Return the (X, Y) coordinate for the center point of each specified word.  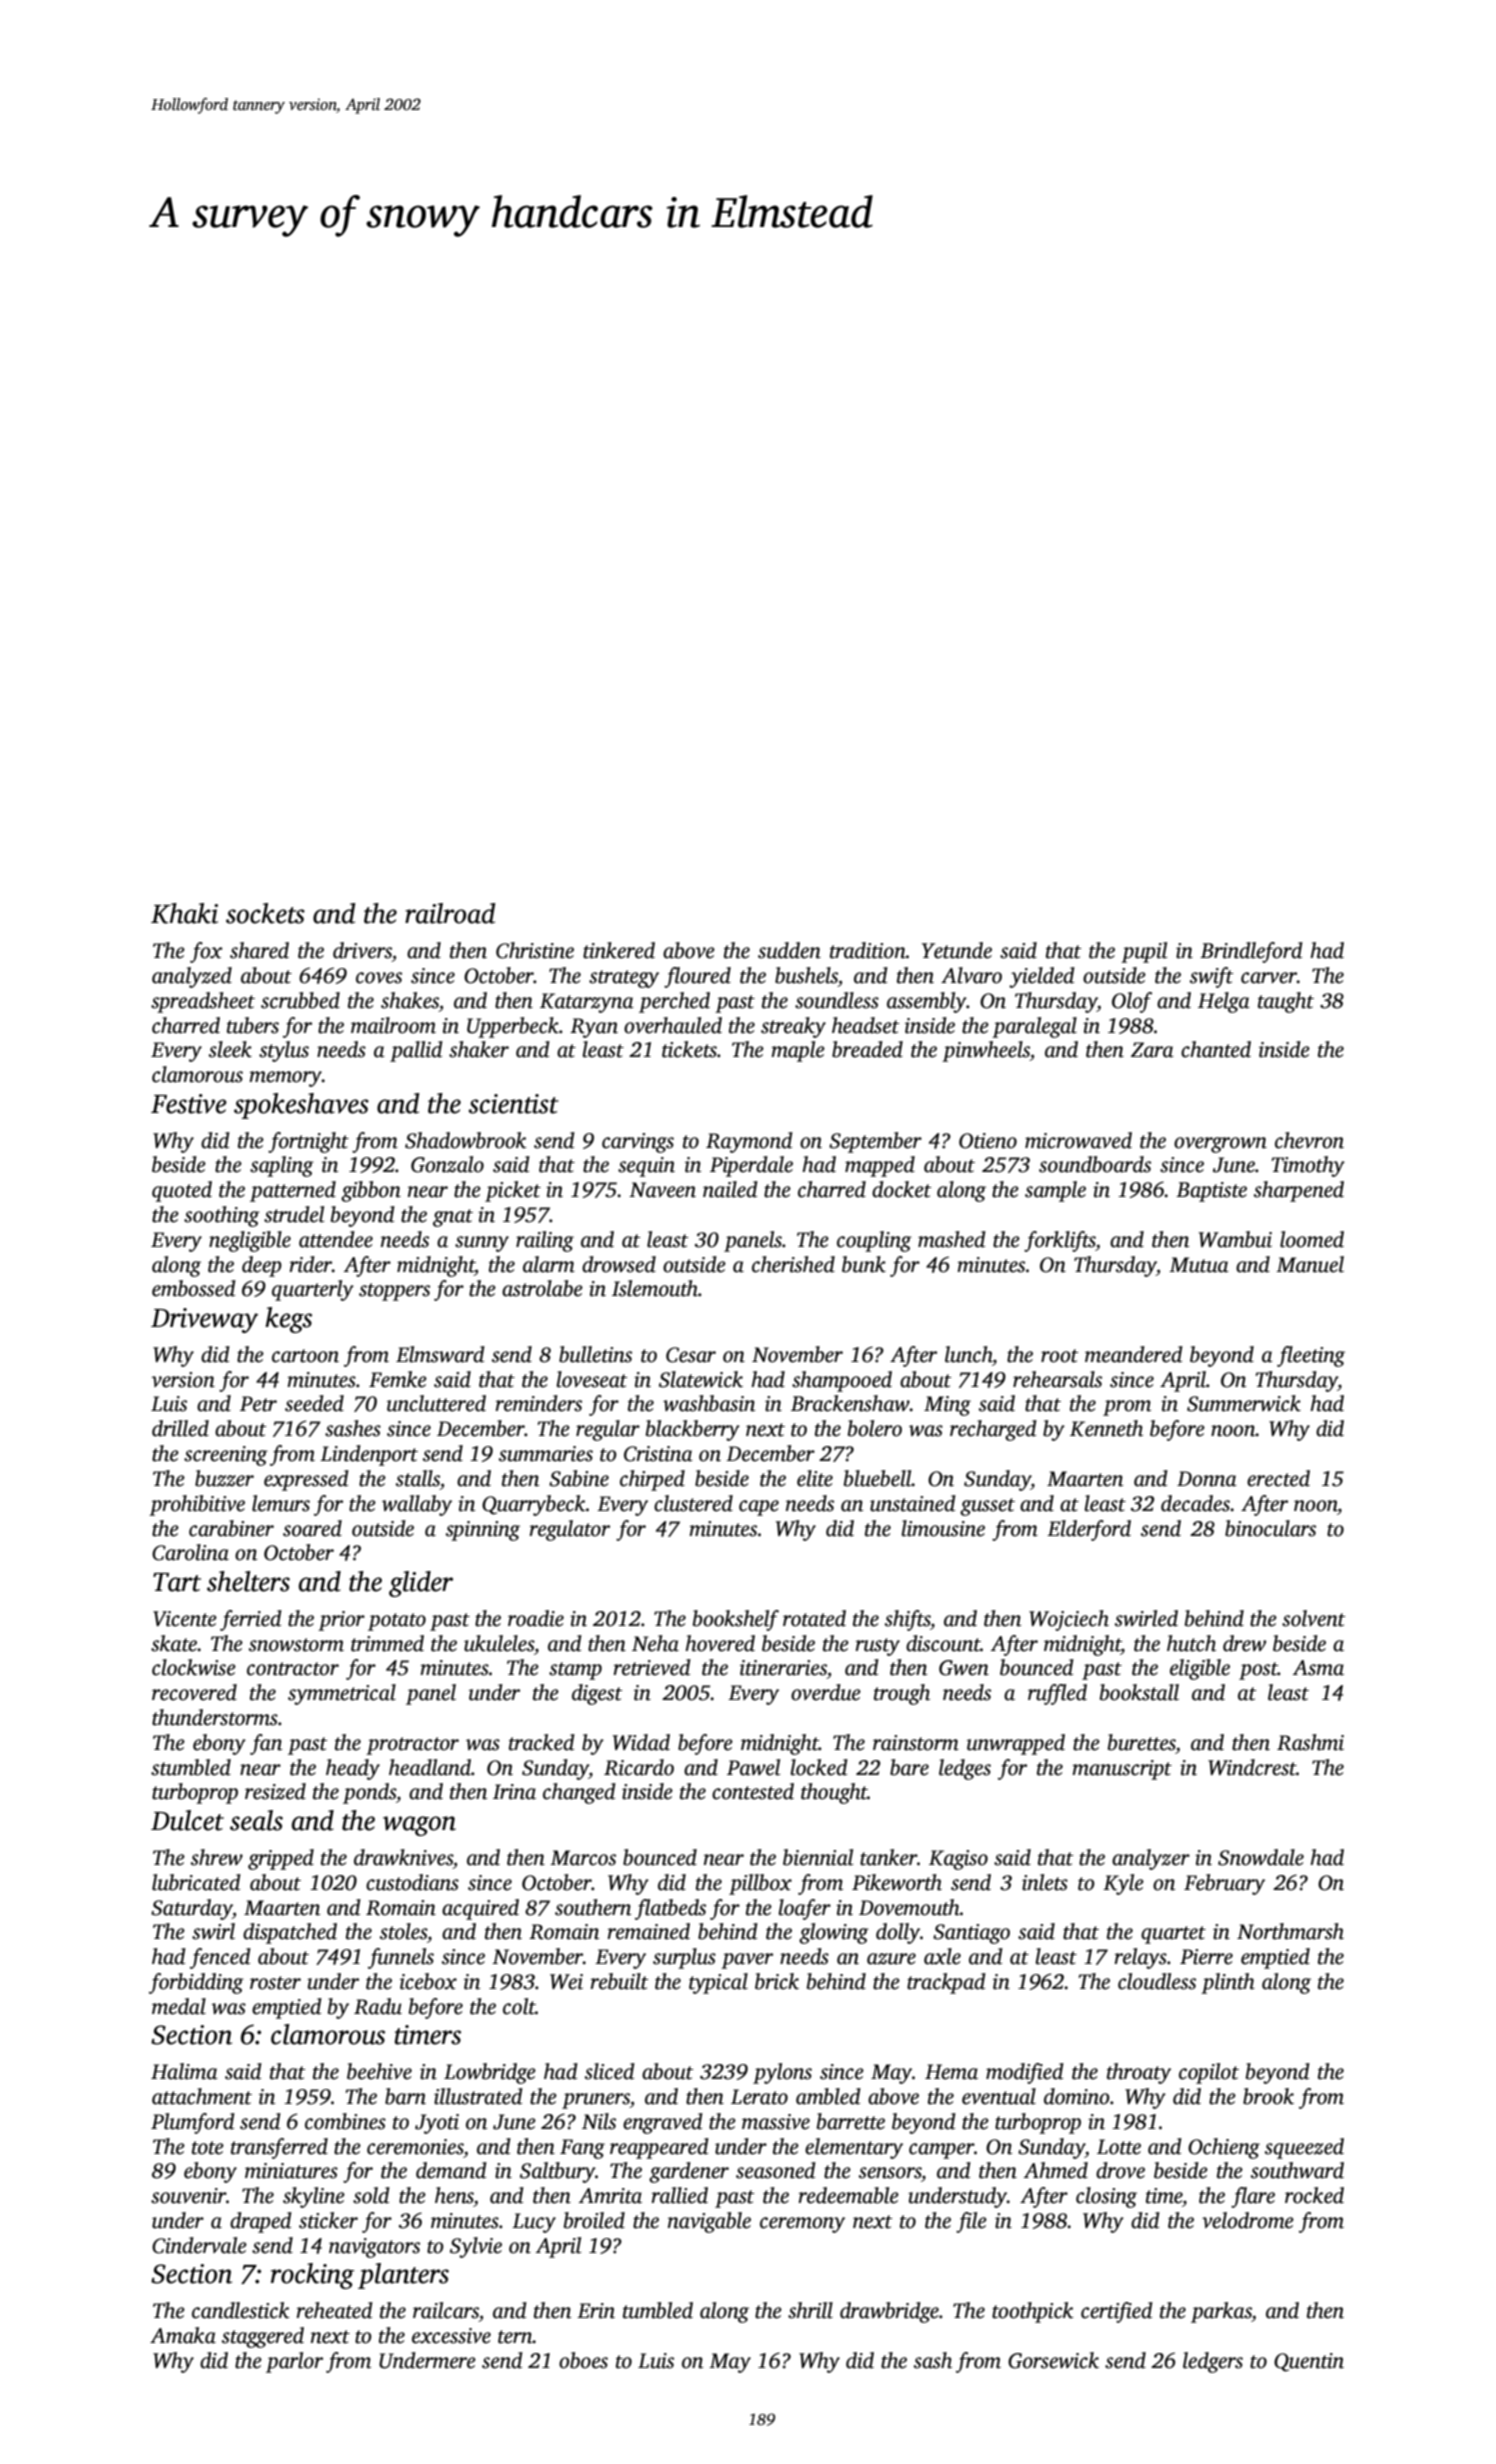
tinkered (619, 950)
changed (579, 1793)
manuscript (1122, 1770)
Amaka (183, 2335)
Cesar (691, 1355)
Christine (535, 950)
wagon (419, 1826)
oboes (583, 2360)
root (1059, 1356)
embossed (194, 1288)
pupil (1144, 952)
